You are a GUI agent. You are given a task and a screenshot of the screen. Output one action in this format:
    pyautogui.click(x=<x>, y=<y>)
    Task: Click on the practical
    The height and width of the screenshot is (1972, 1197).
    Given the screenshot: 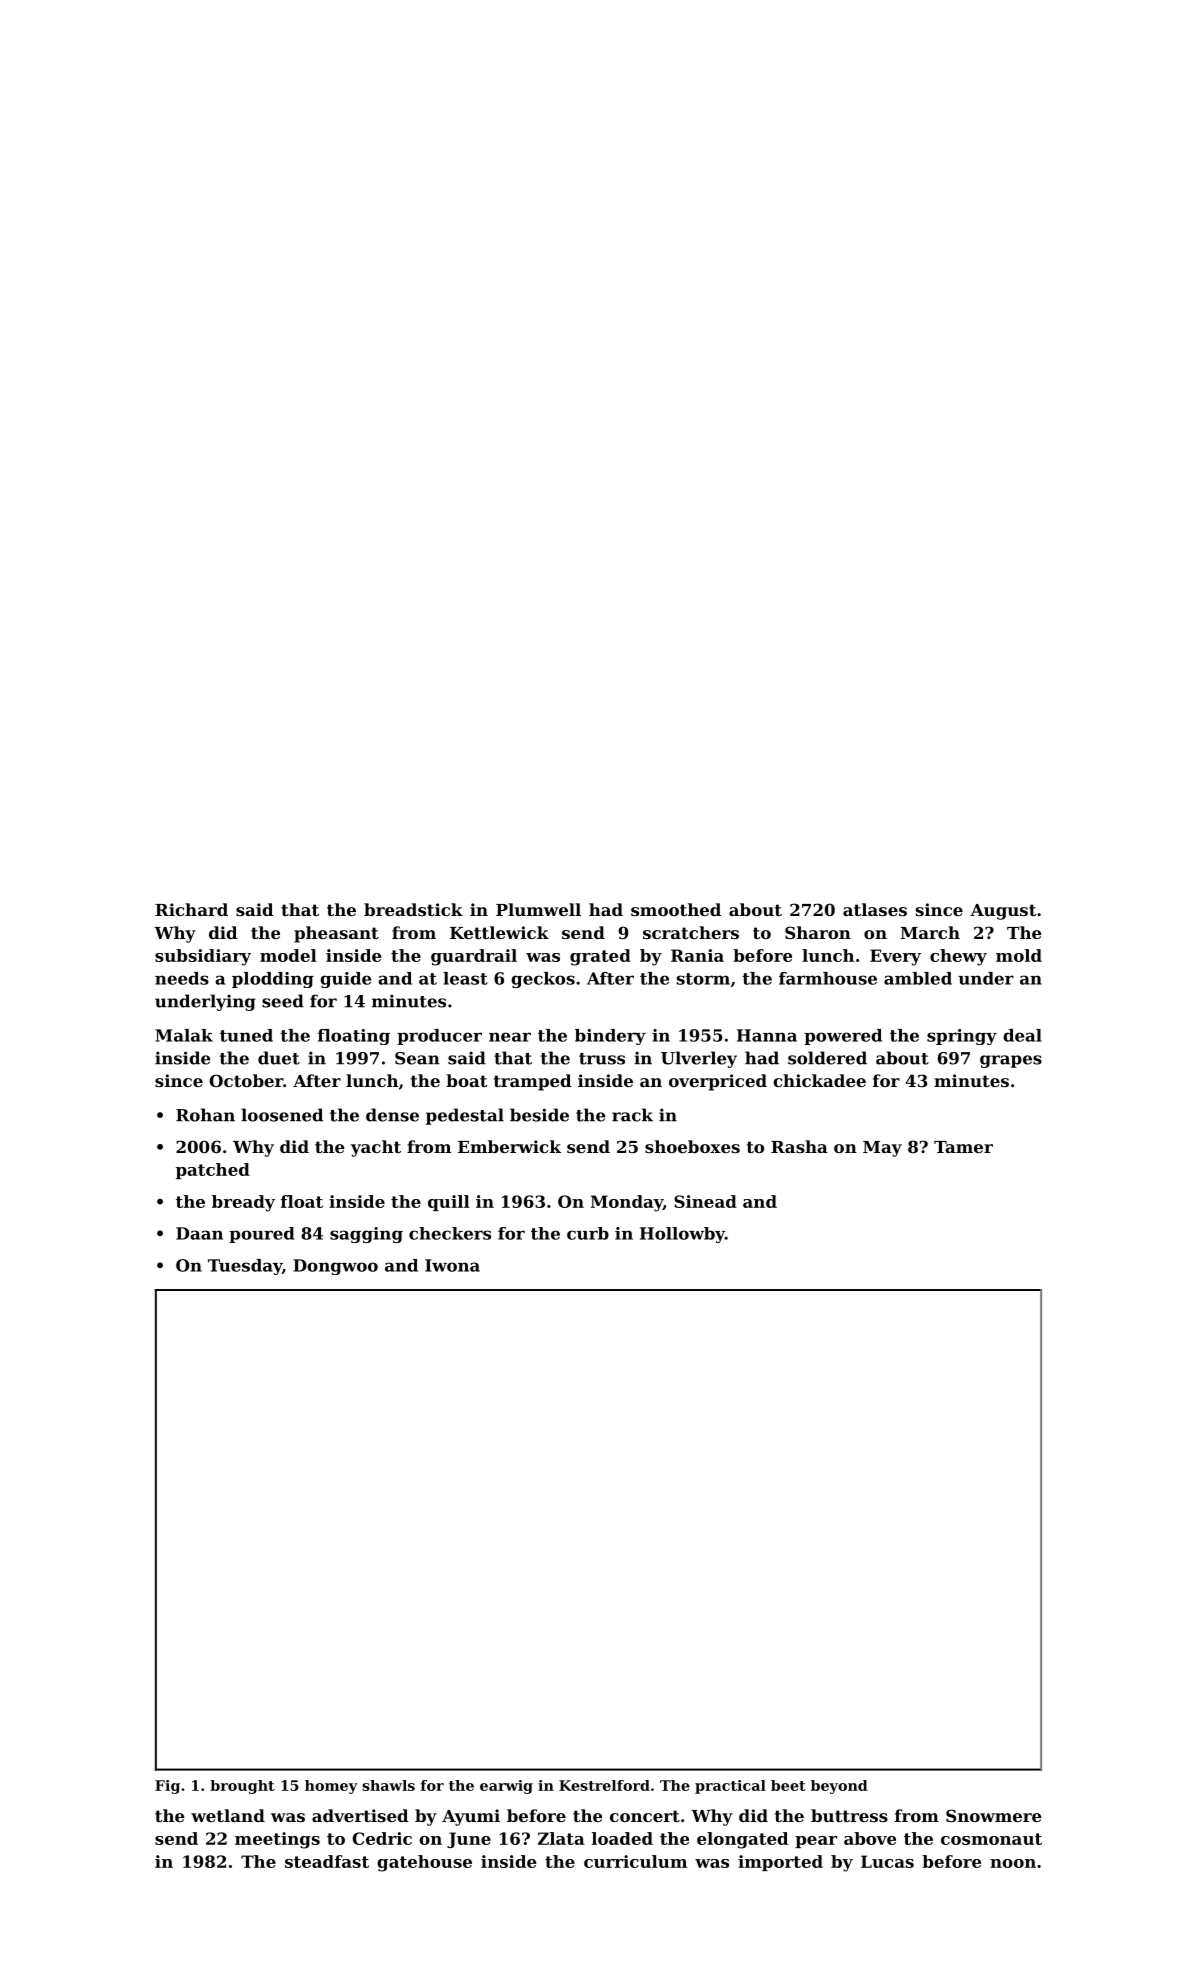 What is the action you would take?
    pyautogui.click(x=730, y=1787)
